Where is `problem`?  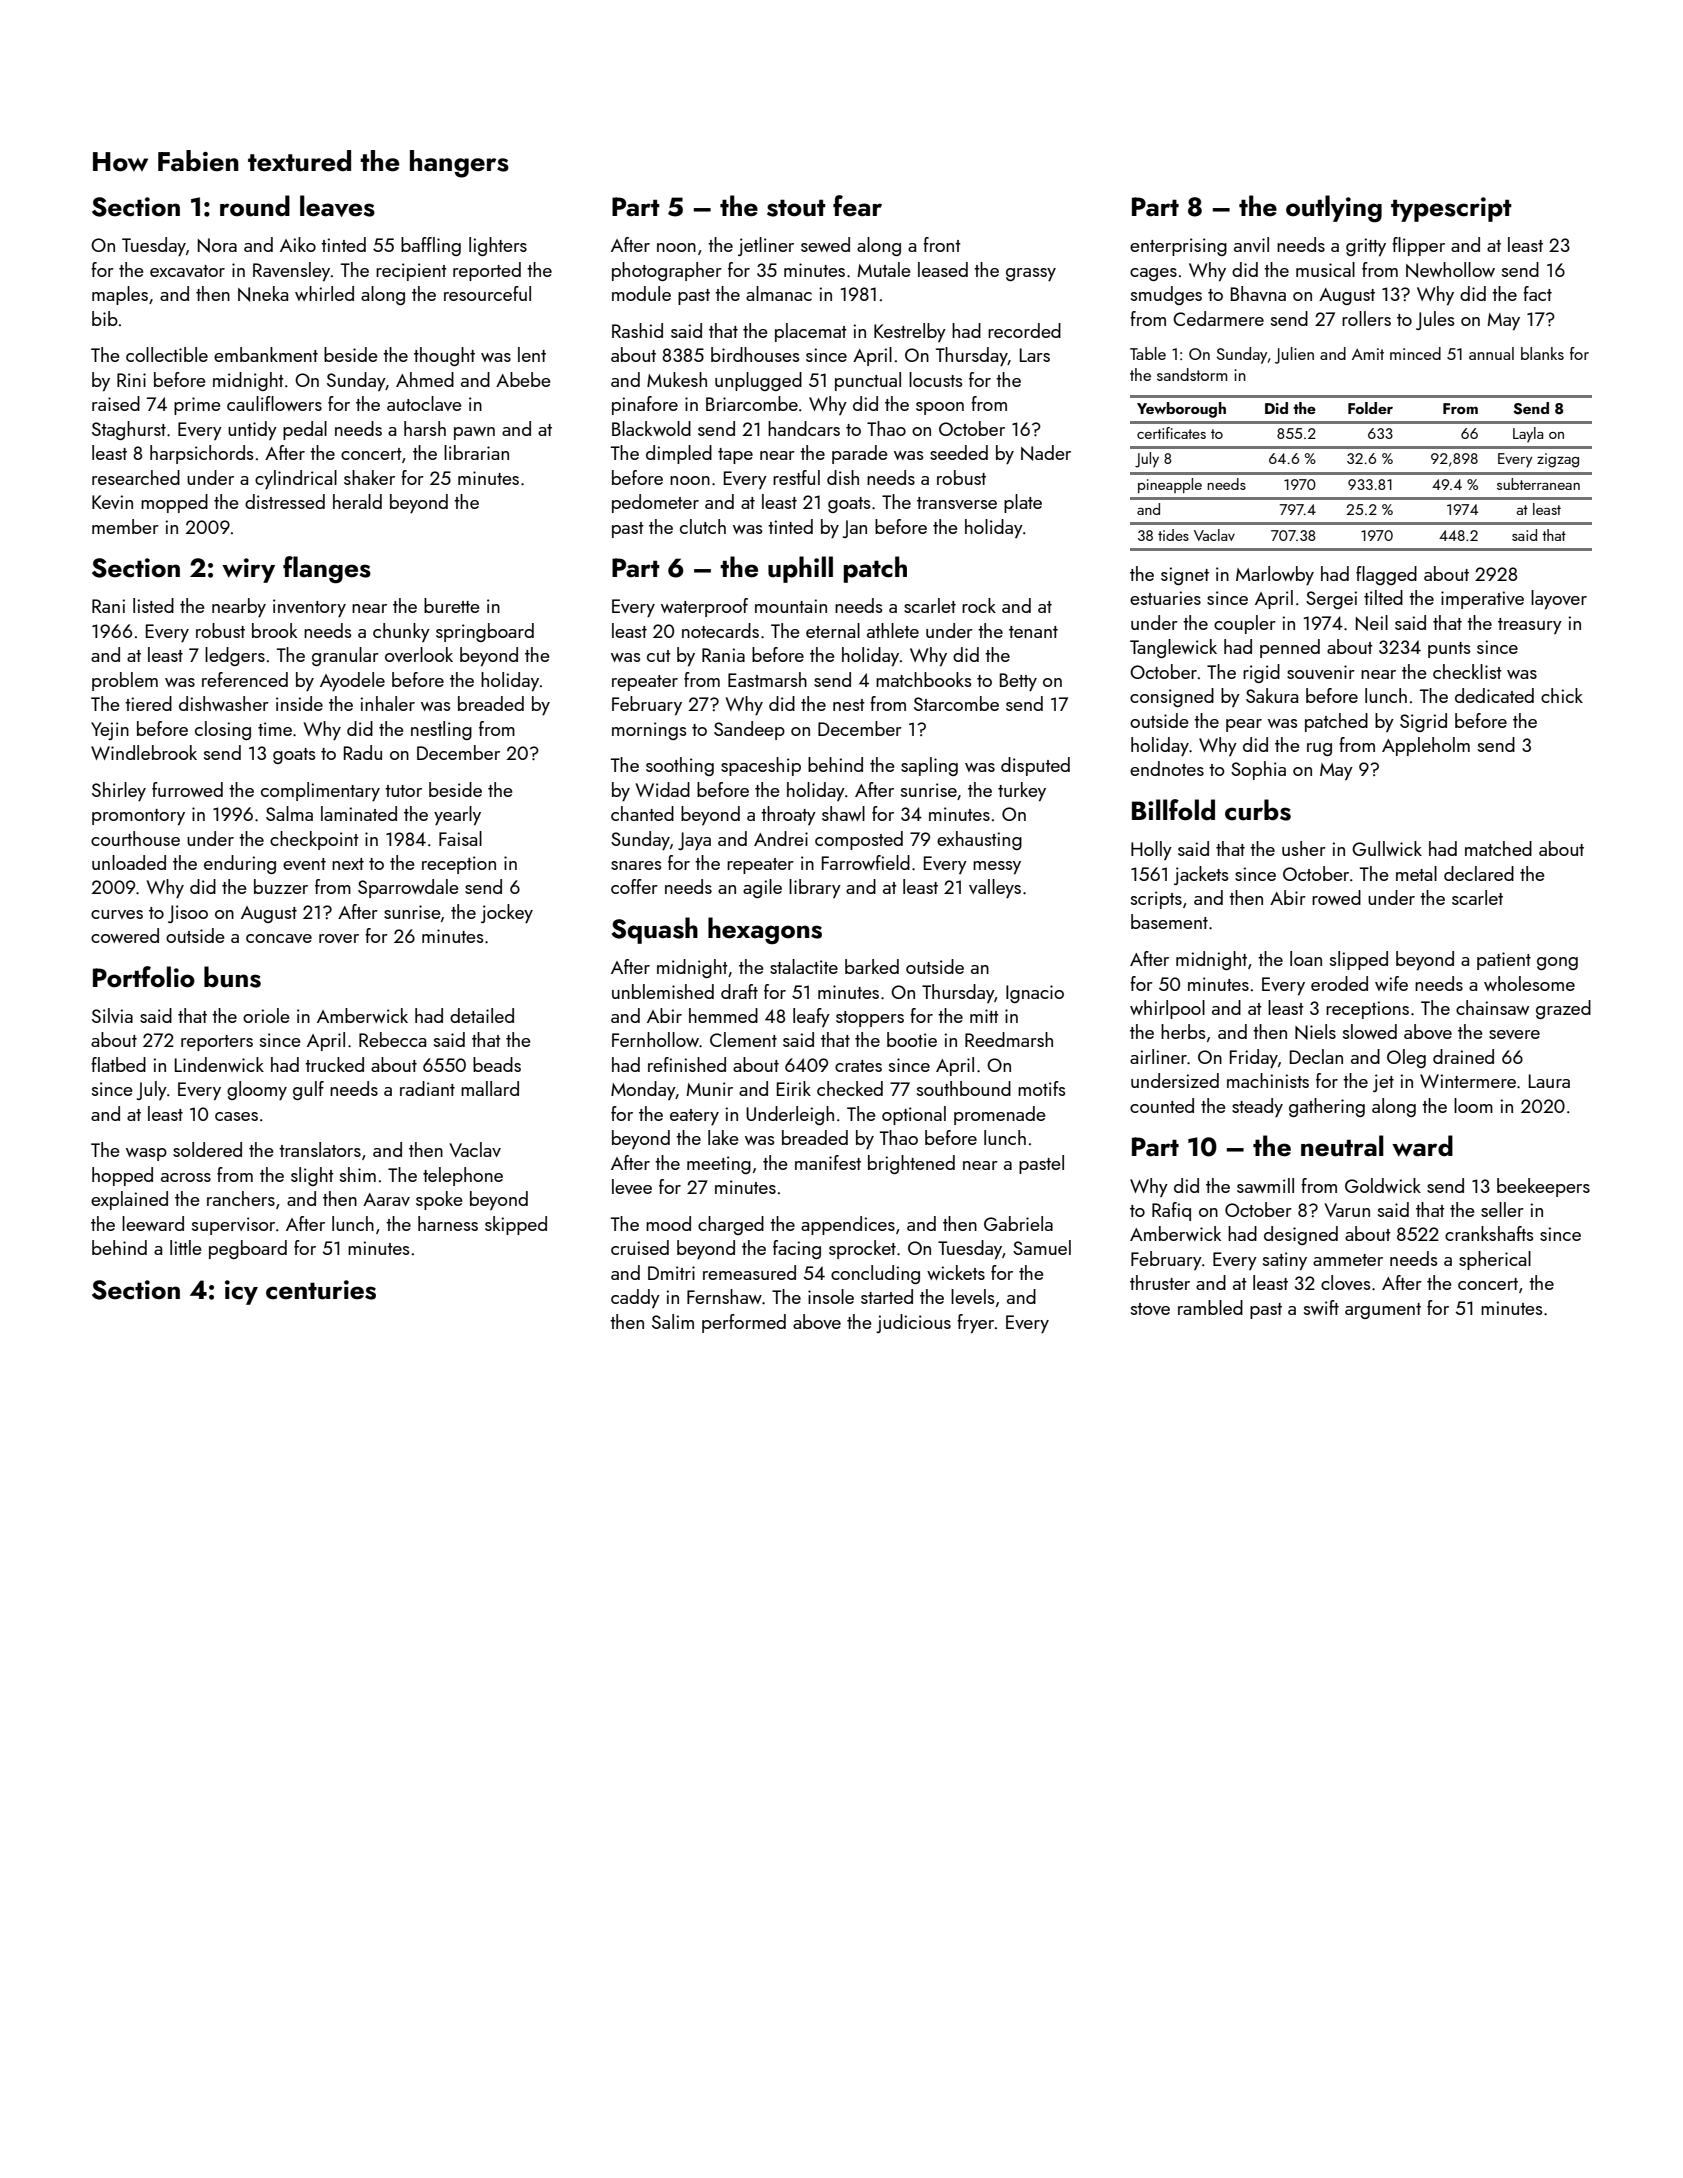
problem is located at coordinates (125, 681).
